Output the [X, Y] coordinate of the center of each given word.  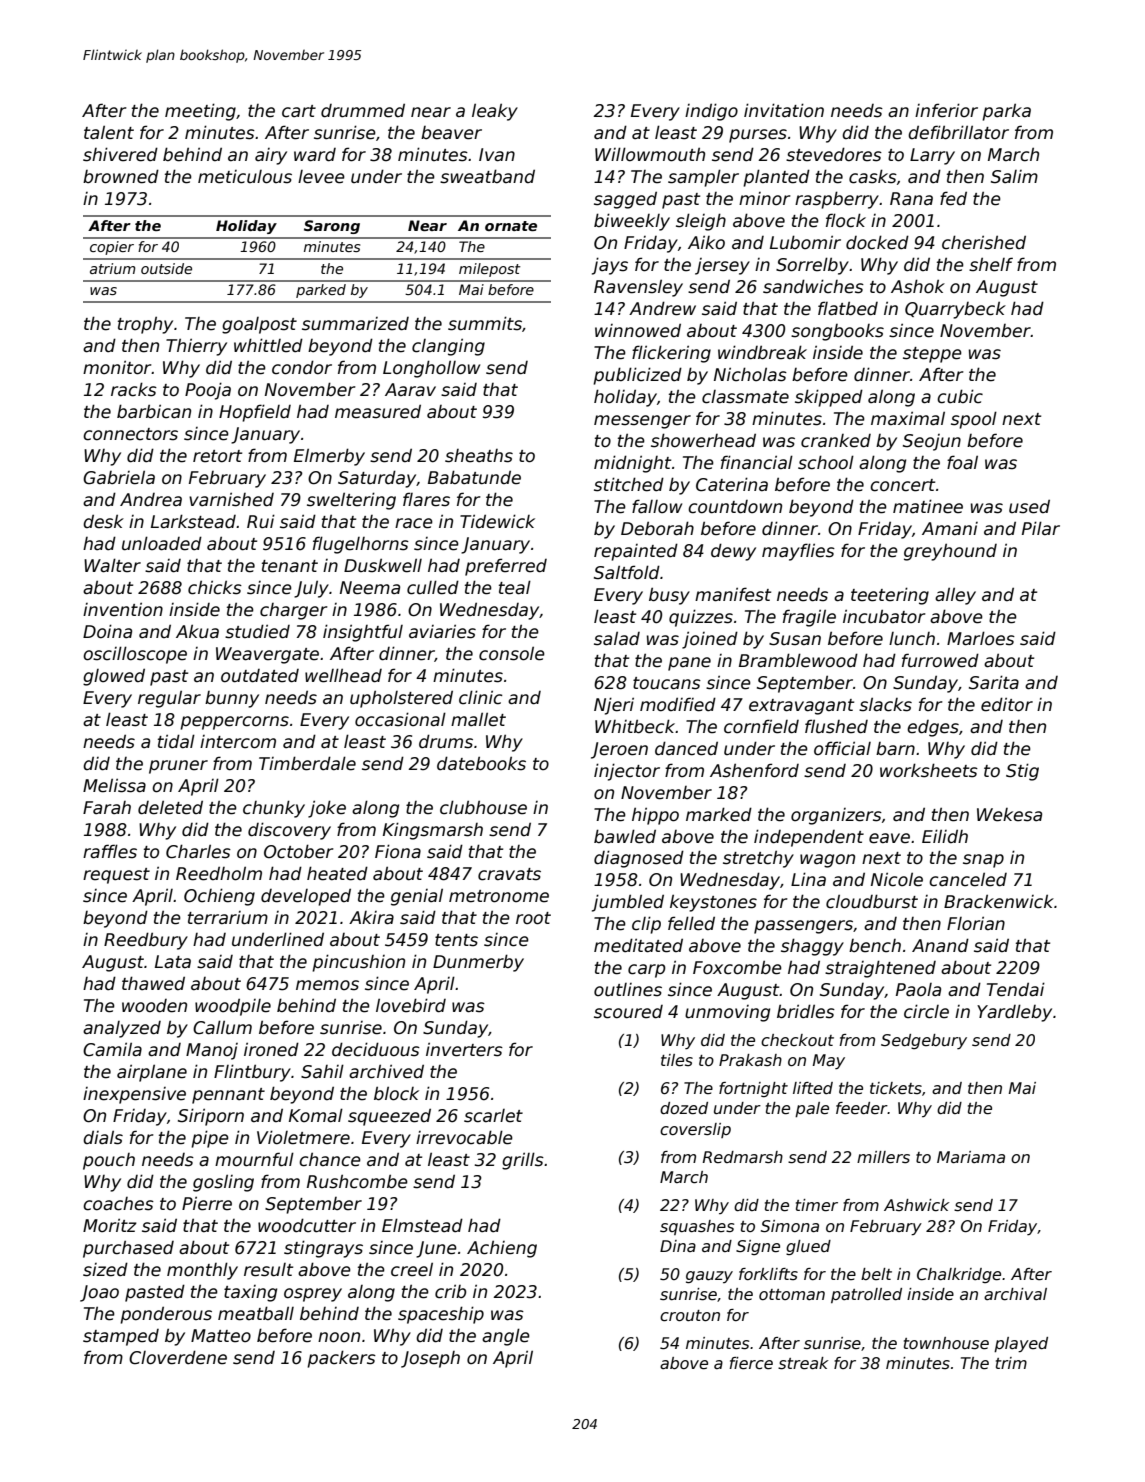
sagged [625, 200]
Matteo [221, 1336]
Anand [940, 945]
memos [327, 985]
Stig [1022, 772]
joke [327, 809]
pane [689, 664]
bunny [232, 699]
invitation [784, 110]
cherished [984, 242]
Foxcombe [737, 967]
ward [315, 155]
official [842, 748]
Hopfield [255, 413]
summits [485, 323]
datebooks [481, 763]
